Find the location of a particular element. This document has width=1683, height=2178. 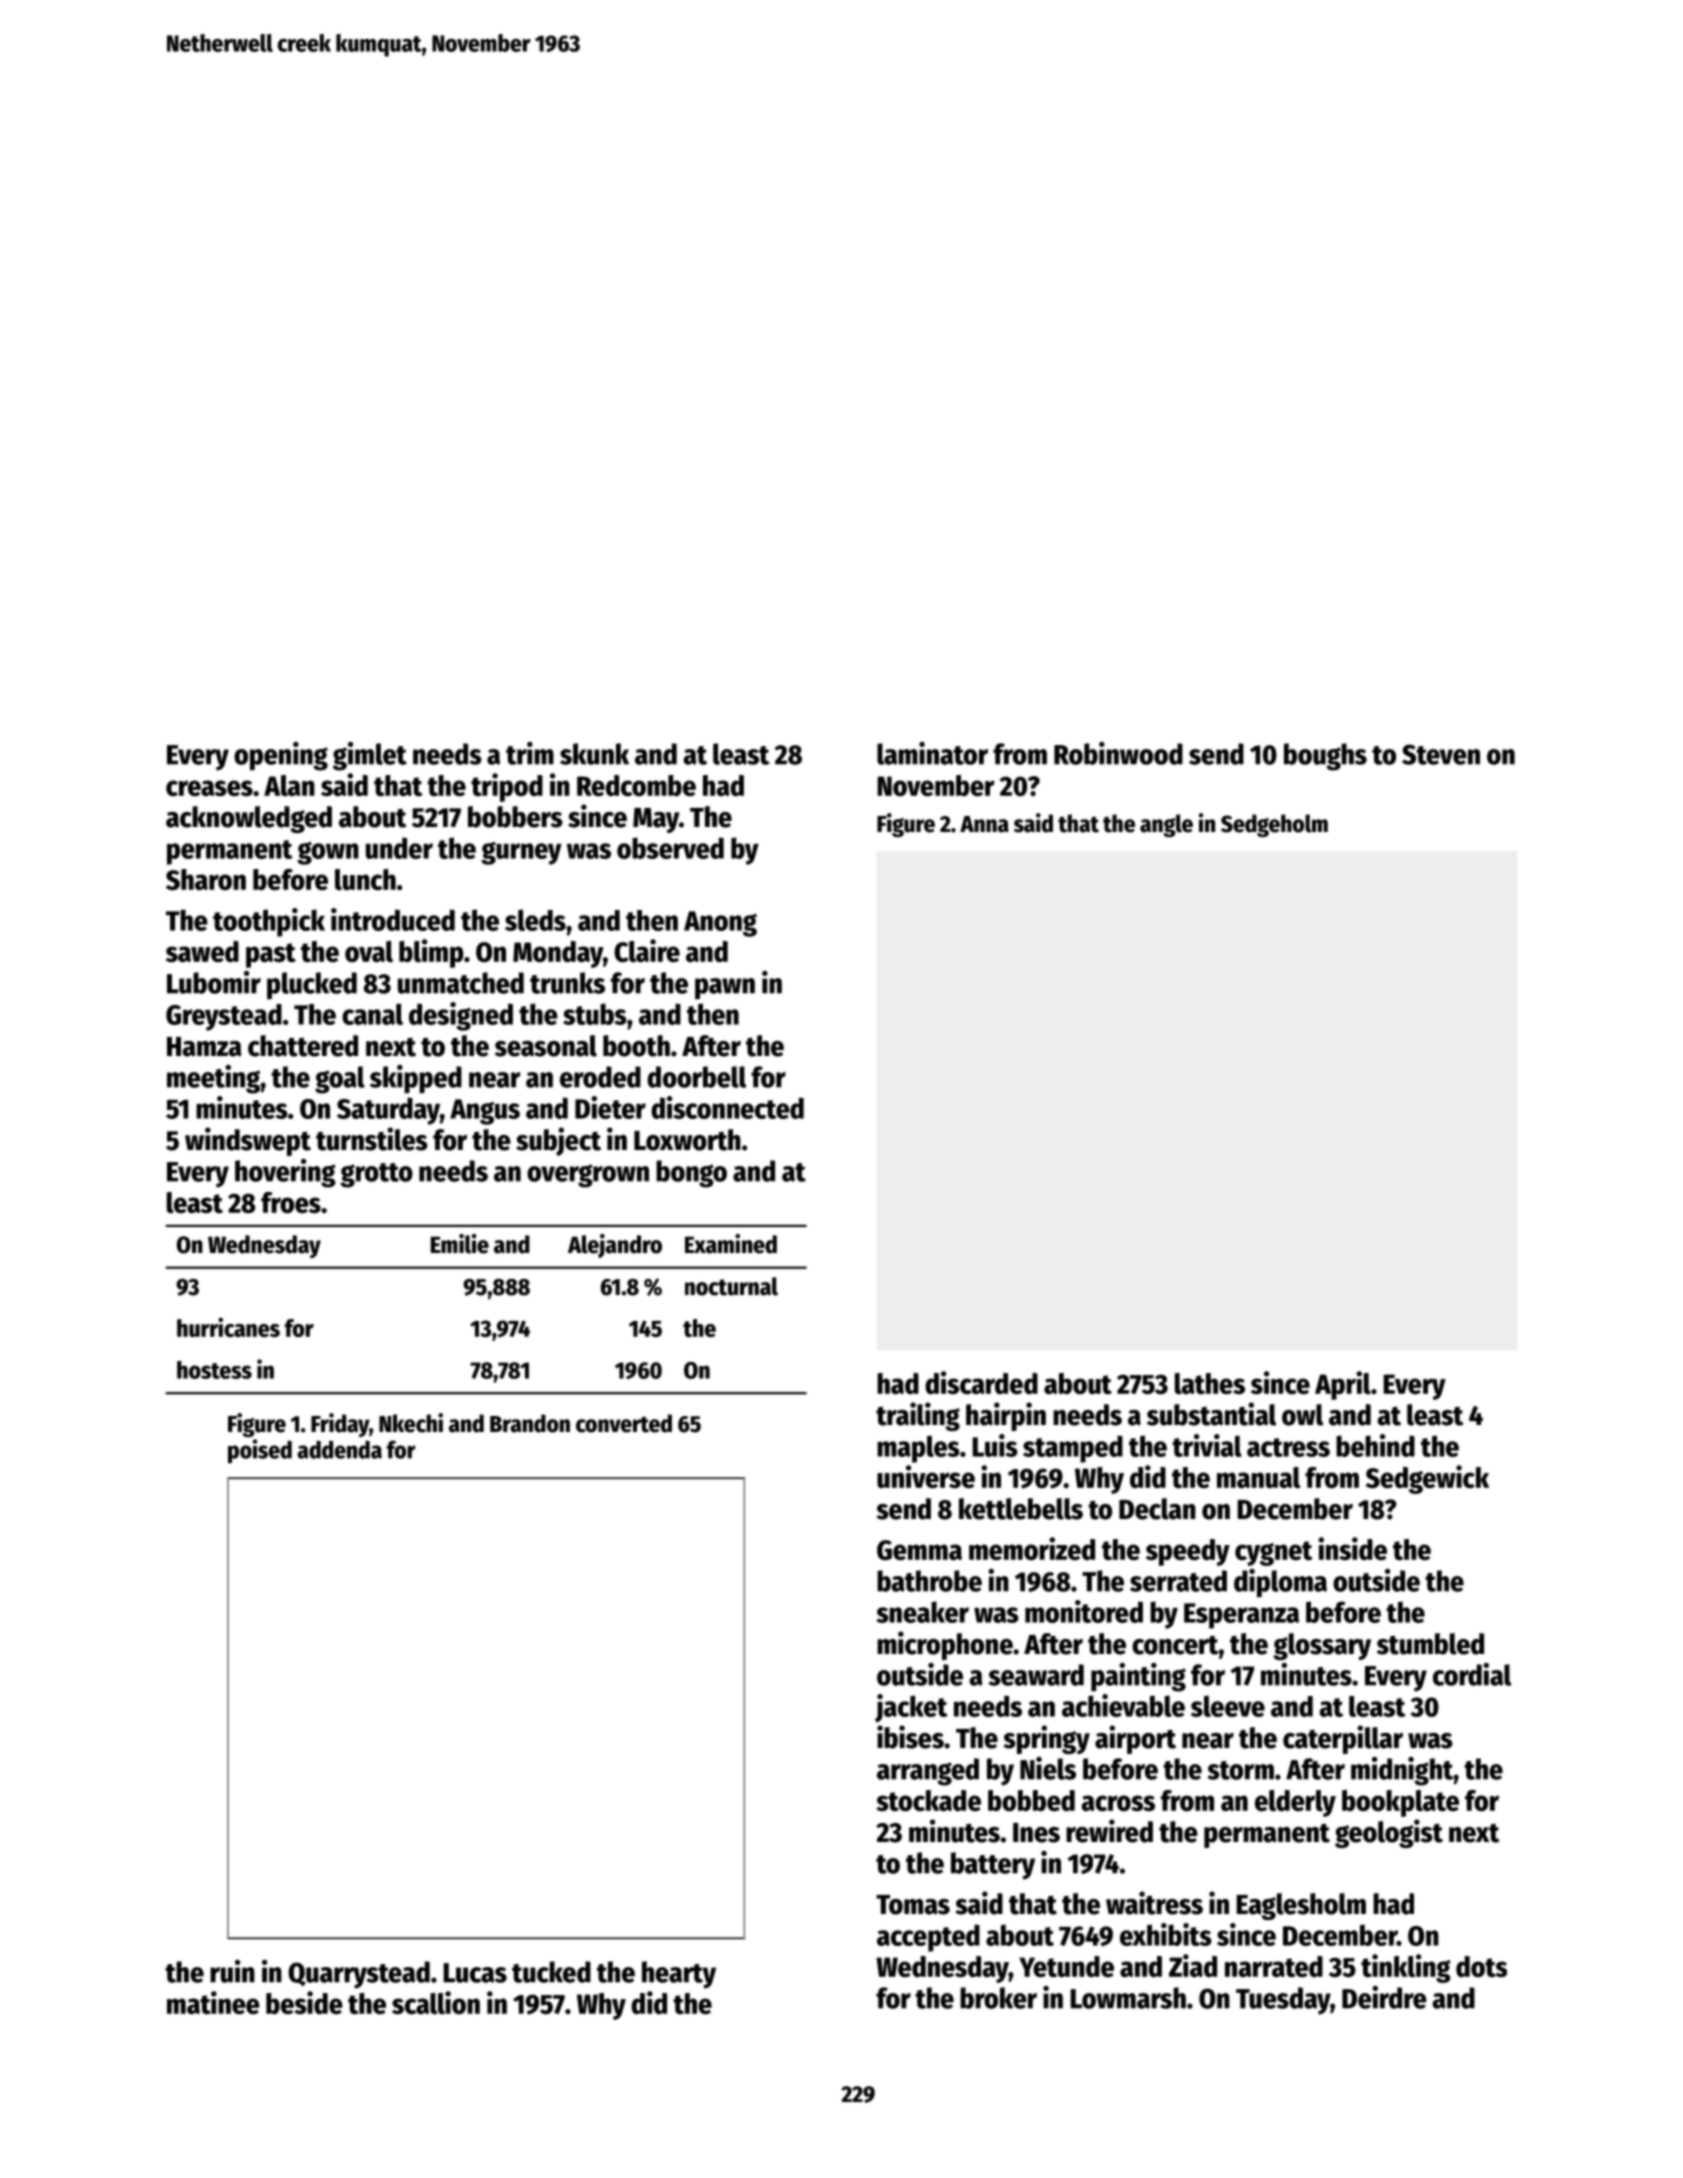

Nkechi is located at coordinates (411, 1423).
